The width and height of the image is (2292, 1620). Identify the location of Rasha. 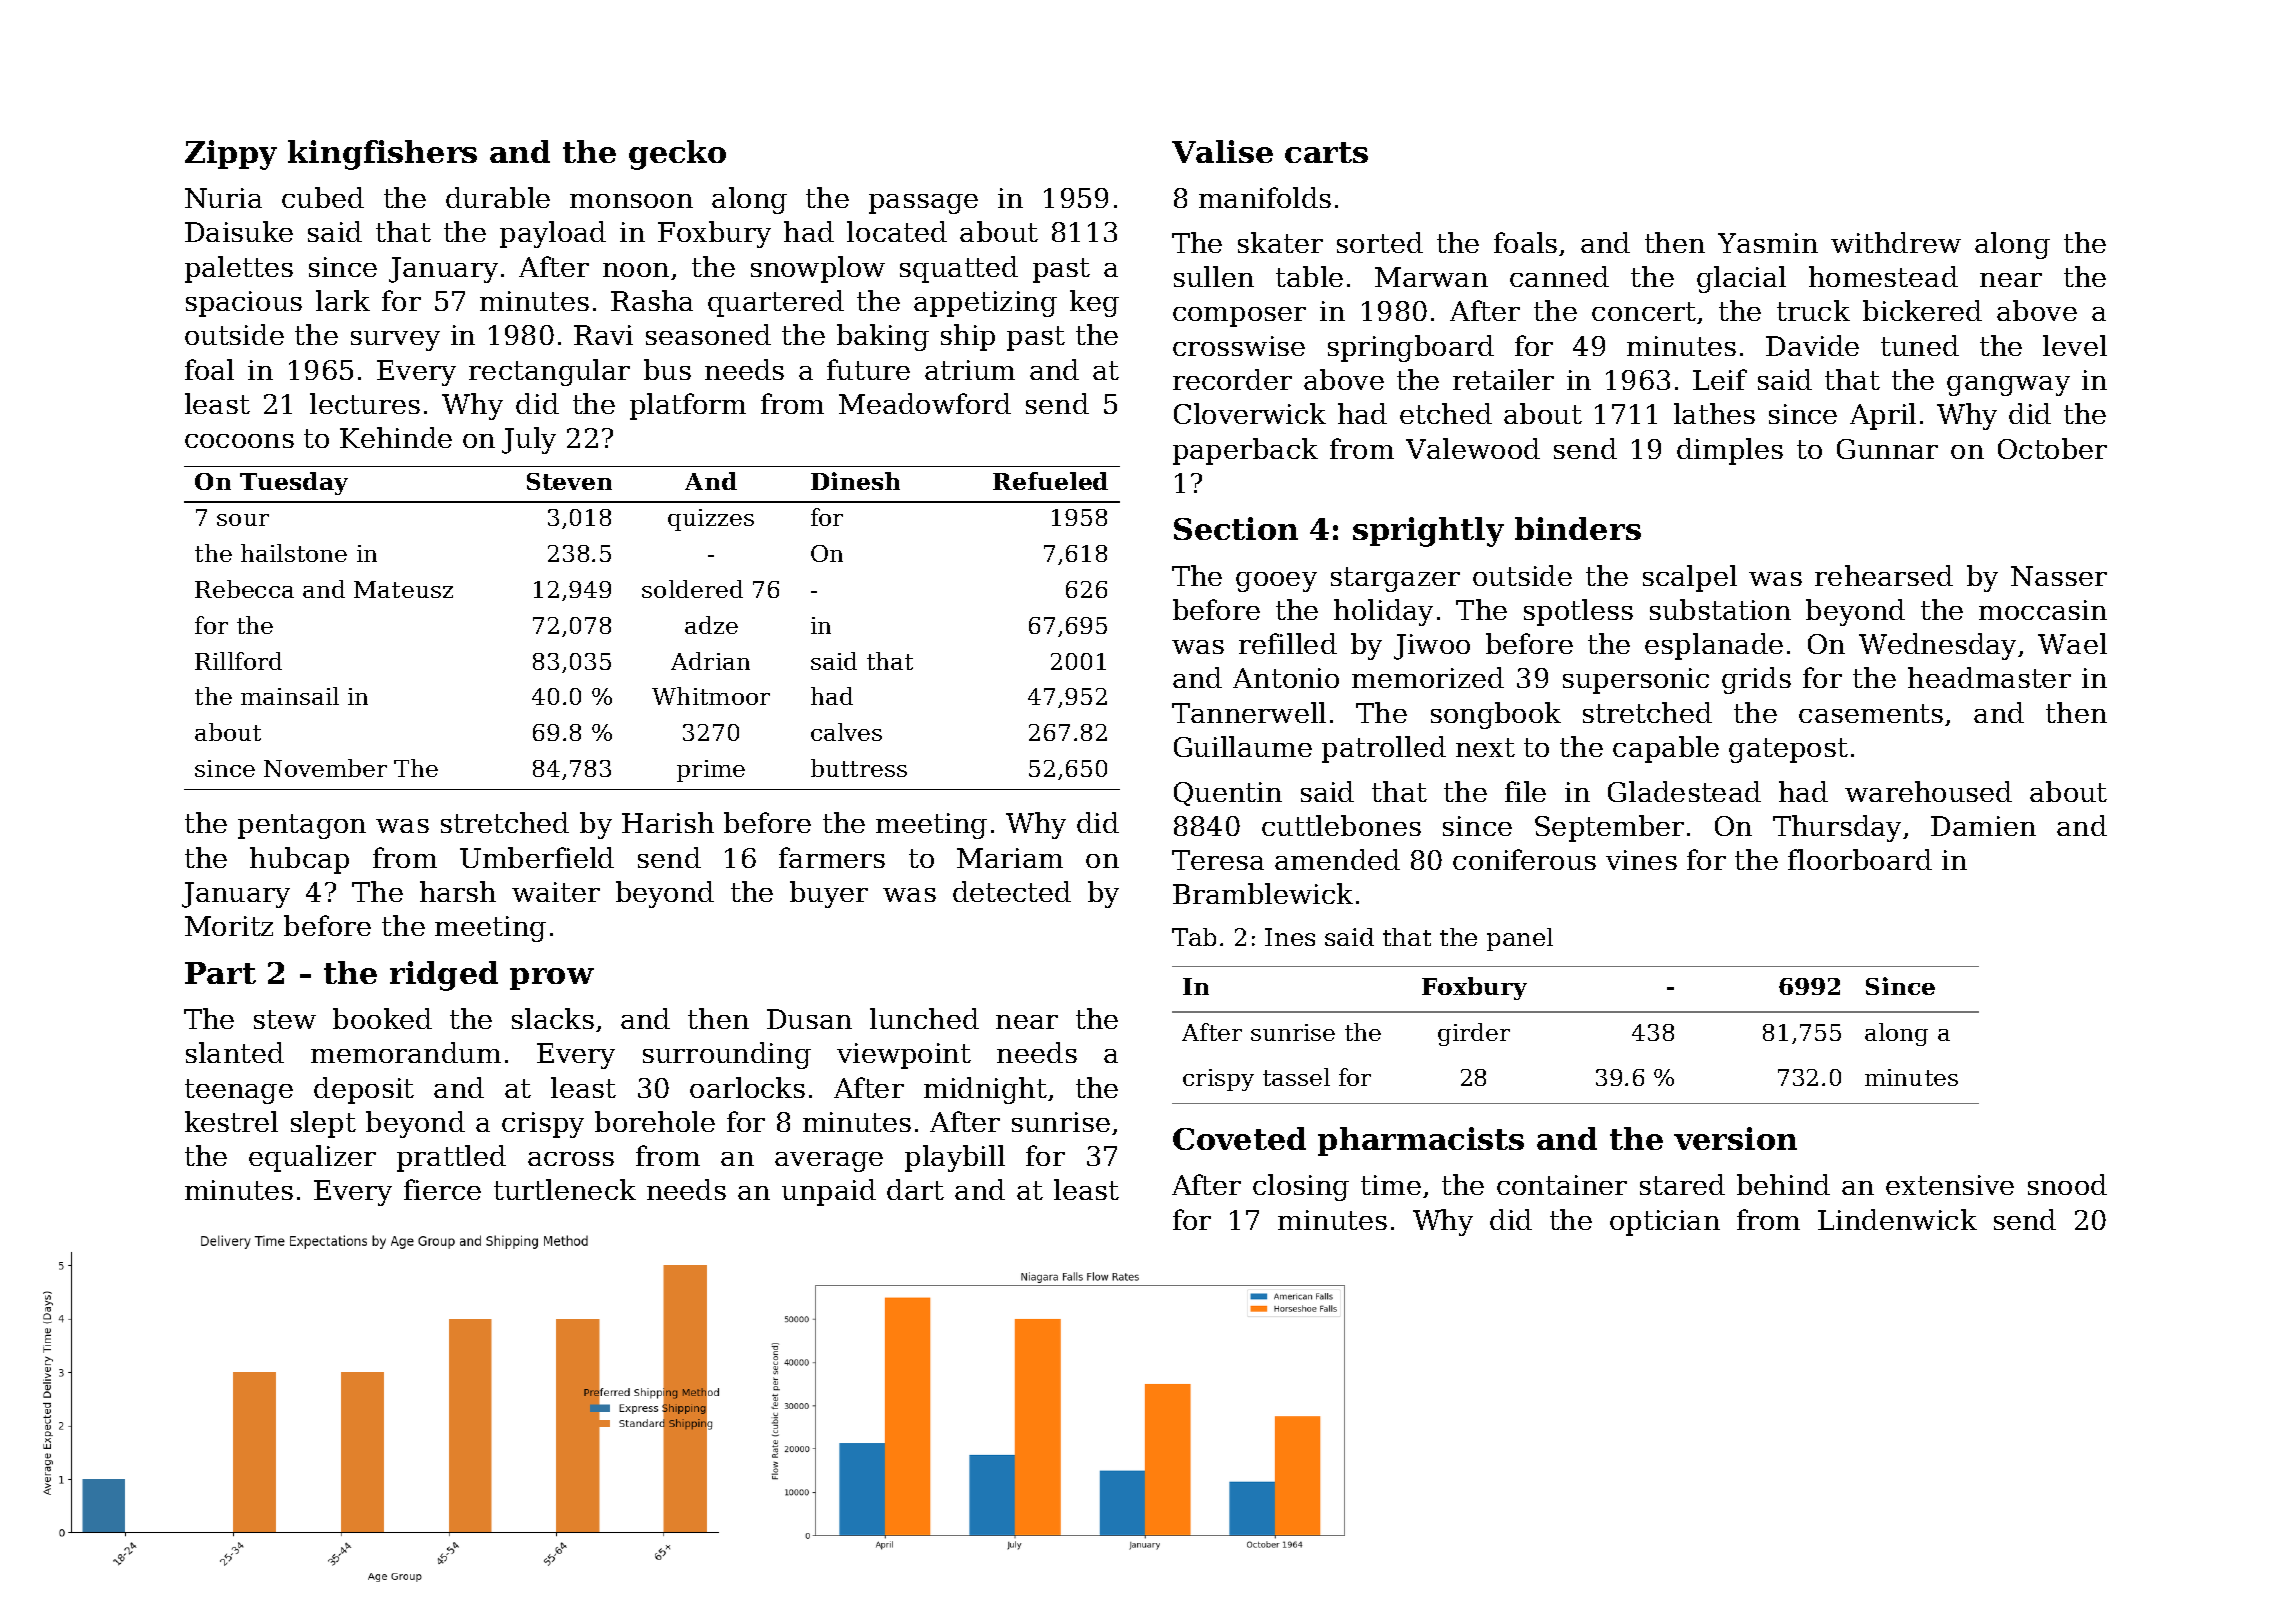
(652, 300).
